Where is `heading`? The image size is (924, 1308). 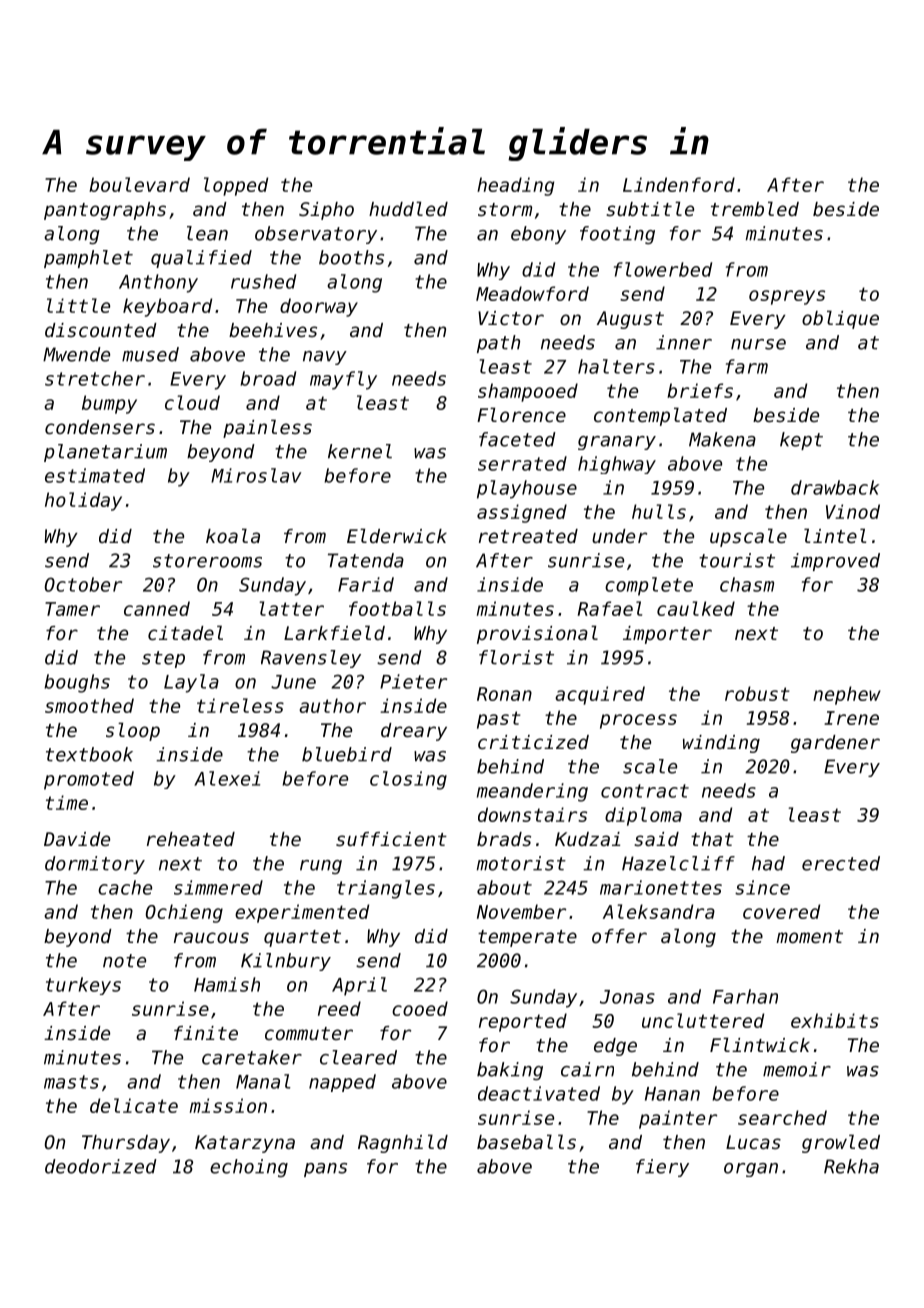
heading is located at coordinates (515, 186).
